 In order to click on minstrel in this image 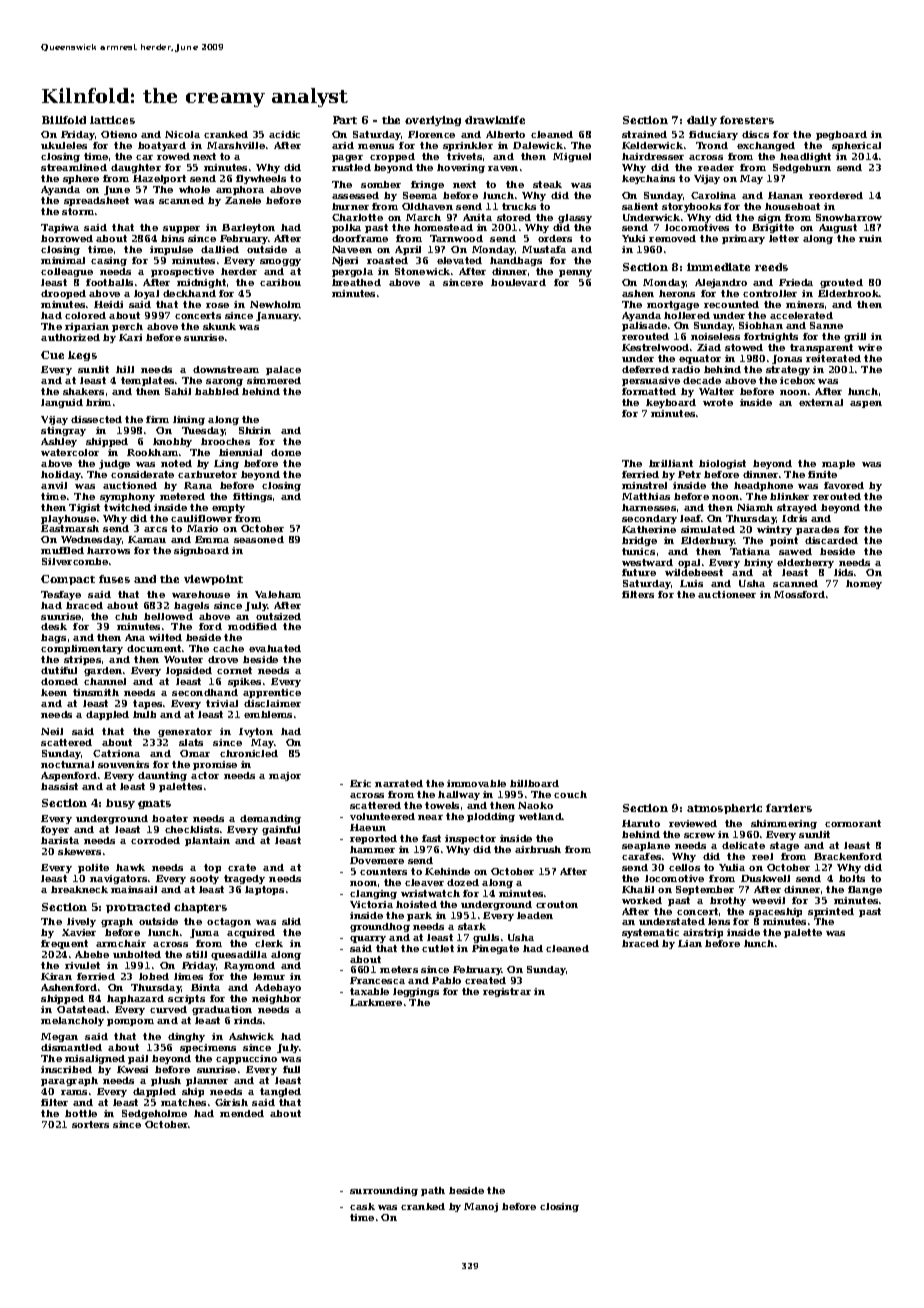, I will do `click(644, 485)`.
